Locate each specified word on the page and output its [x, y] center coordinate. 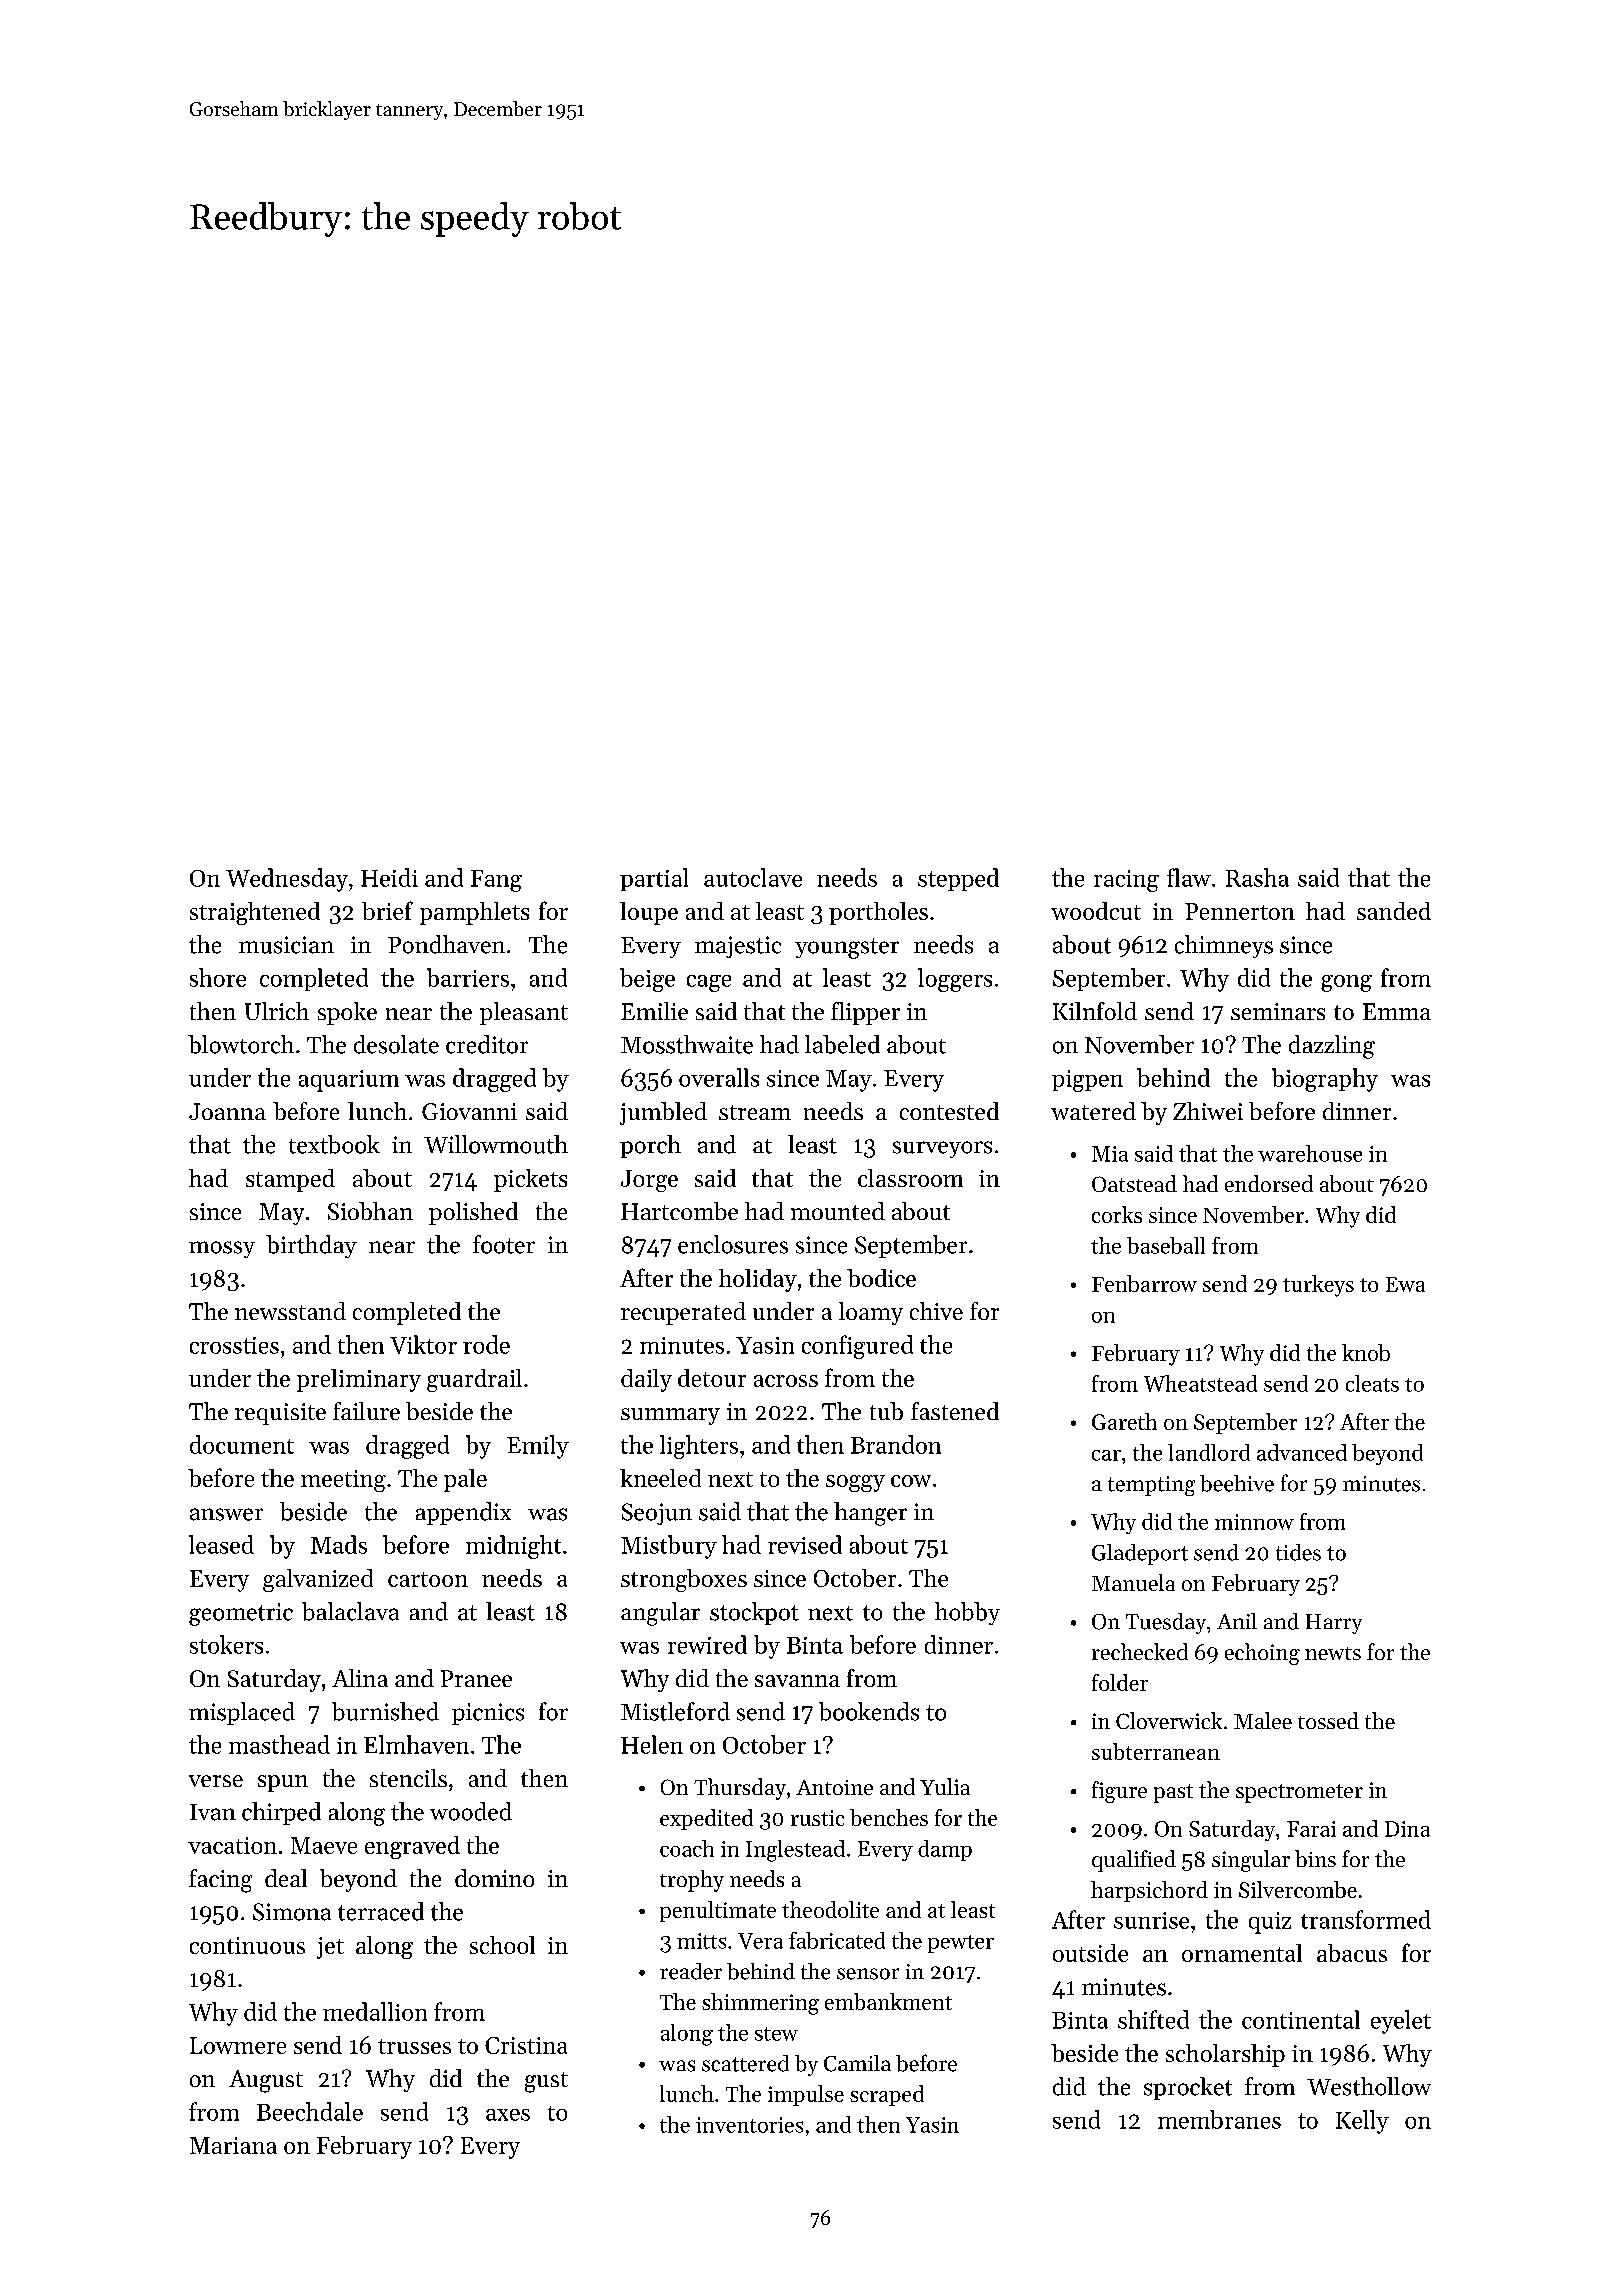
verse [216, 1781]
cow [911, 1481]
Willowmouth [496, 1144]
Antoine [834, 1787]
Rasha [1257, 877]
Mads [339, 1544]
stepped [958, 879]
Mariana [233, 2145]
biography [1325, 1080]
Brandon [896, 1444]
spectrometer [1299, 1793]
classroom [910, 1178]
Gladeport [1140, 1554]
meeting [343, 1481]
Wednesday [287, 880]
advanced [1302, 1452]
